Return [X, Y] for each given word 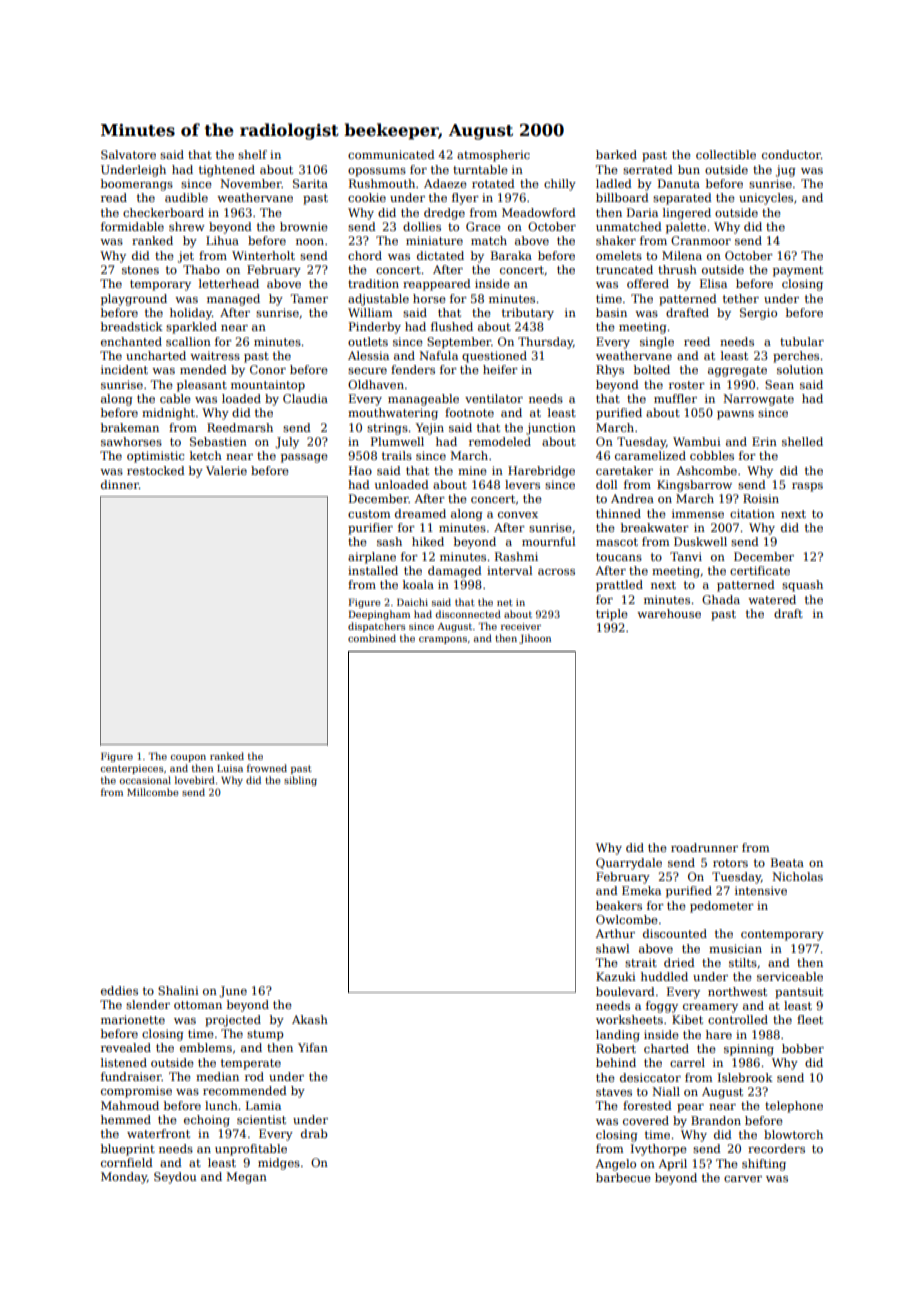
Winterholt [263, 255]
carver [743, 1179]
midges [279, 1164]
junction [551, 429]
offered [648, 283]
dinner [120, 484]
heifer [500, 369]
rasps [807, 487]
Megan [246, 1178]
